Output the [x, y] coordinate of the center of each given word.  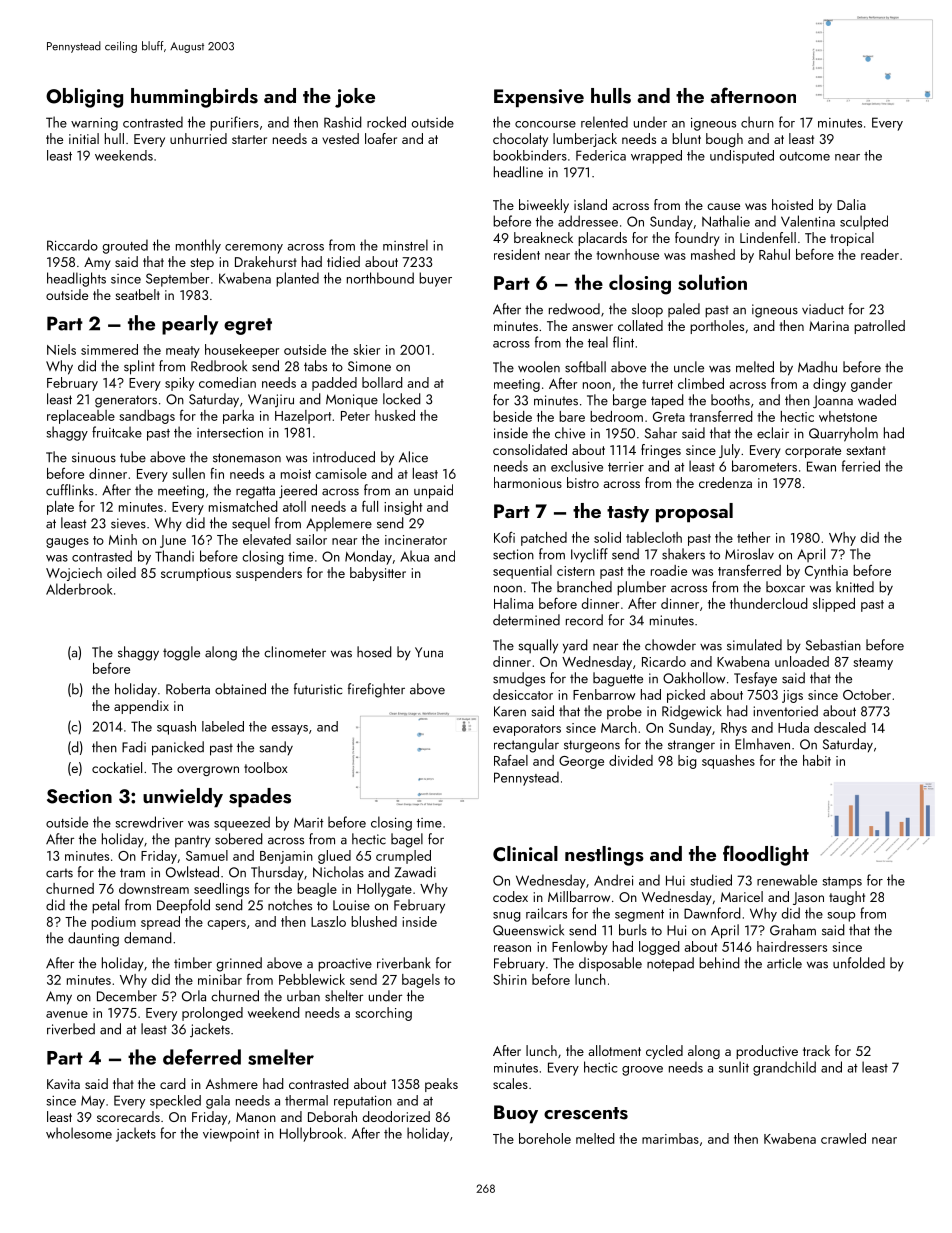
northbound [380, 278]
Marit [309, 823]
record [584, 620]
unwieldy [183, 798]
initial [84, 138]
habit [817, 760]
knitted [855, 587]
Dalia [851, 204]
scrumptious [196, 574]
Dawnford [712, 913]
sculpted [864, 222]
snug [507, 917]
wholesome [79, 1133]
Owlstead [192, 872]
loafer [381, 138]
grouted [125, 246]
